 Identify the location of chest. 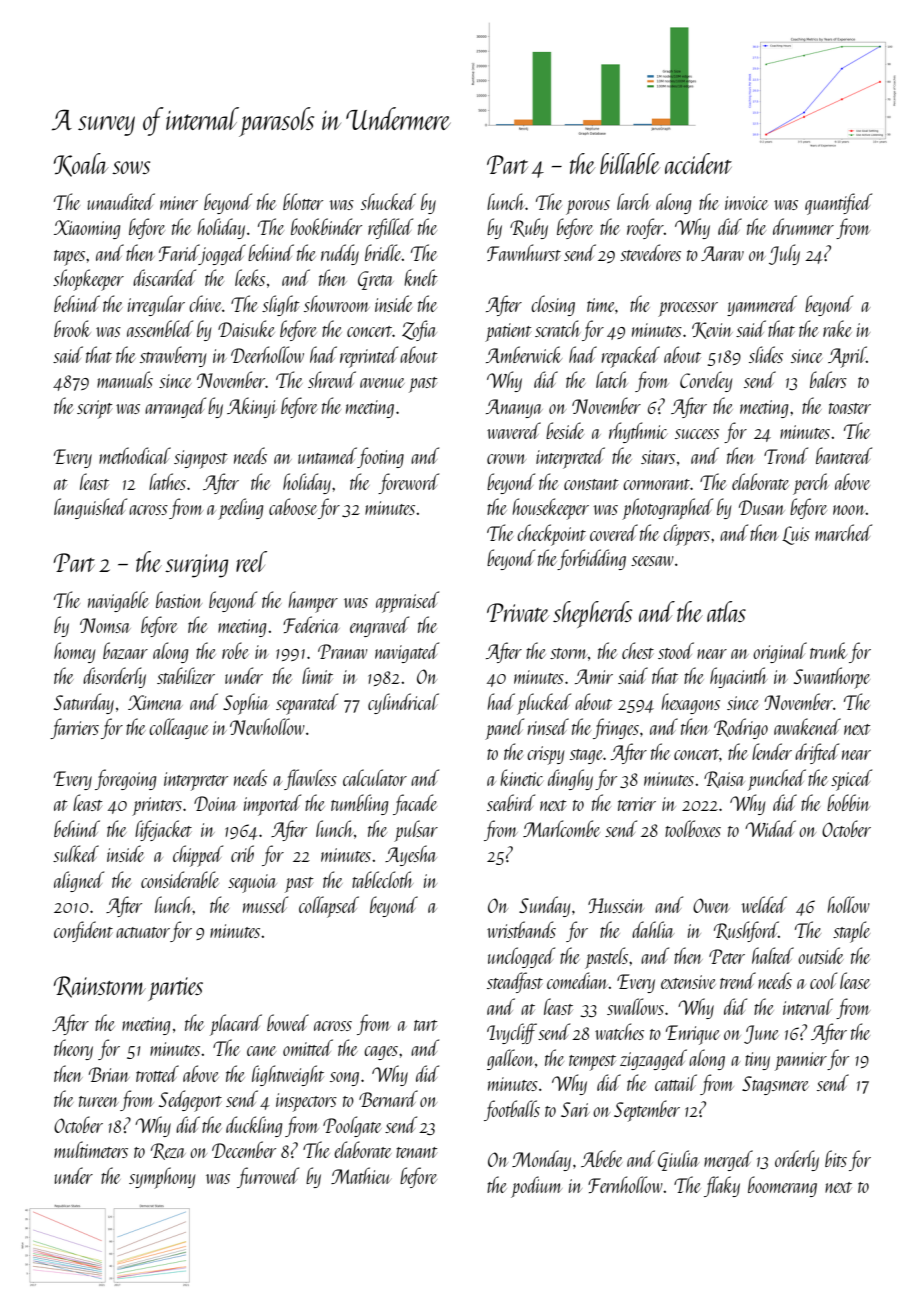
(638, 650).
